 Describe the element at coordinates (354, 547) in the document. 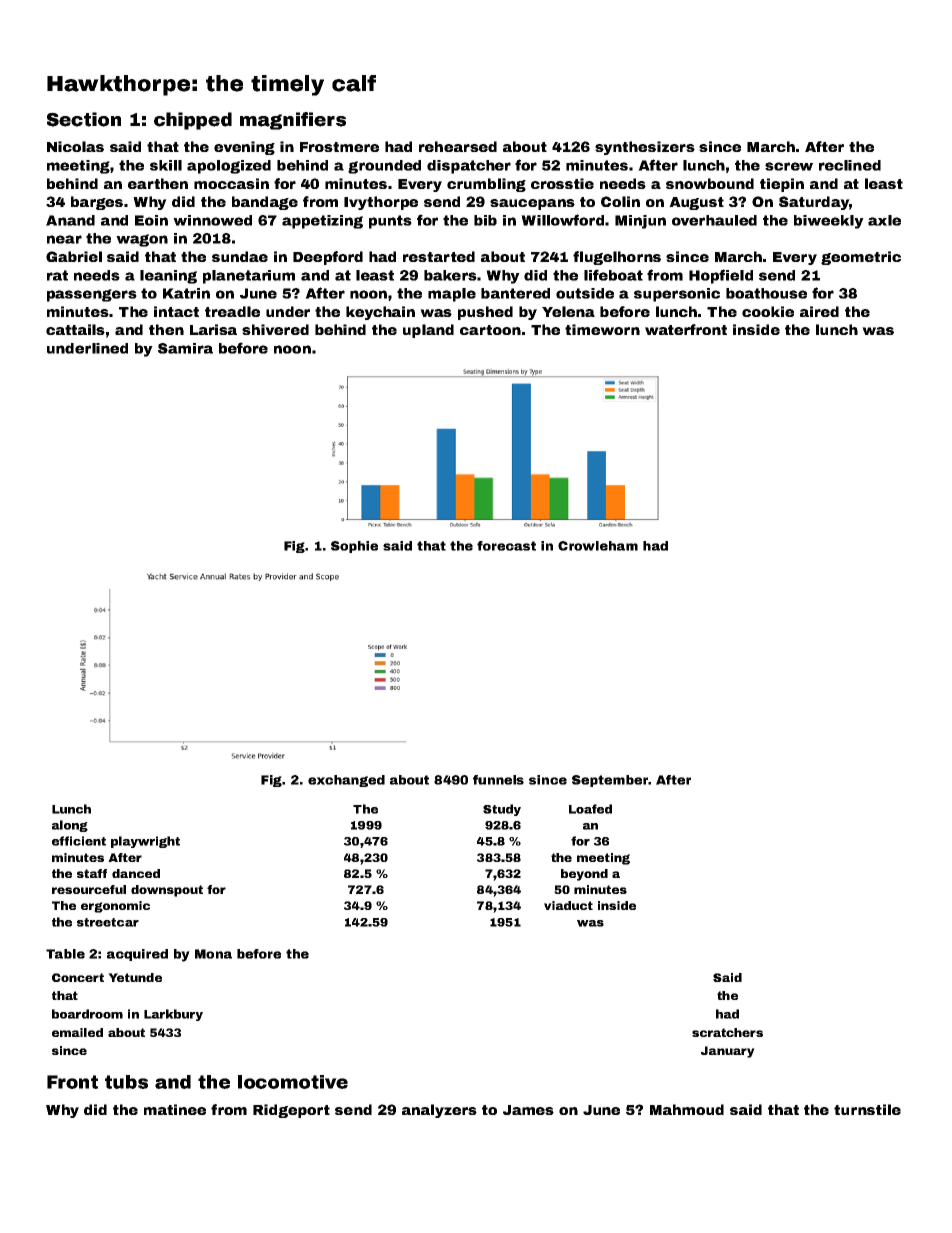

I see `Sophie` at that location.
